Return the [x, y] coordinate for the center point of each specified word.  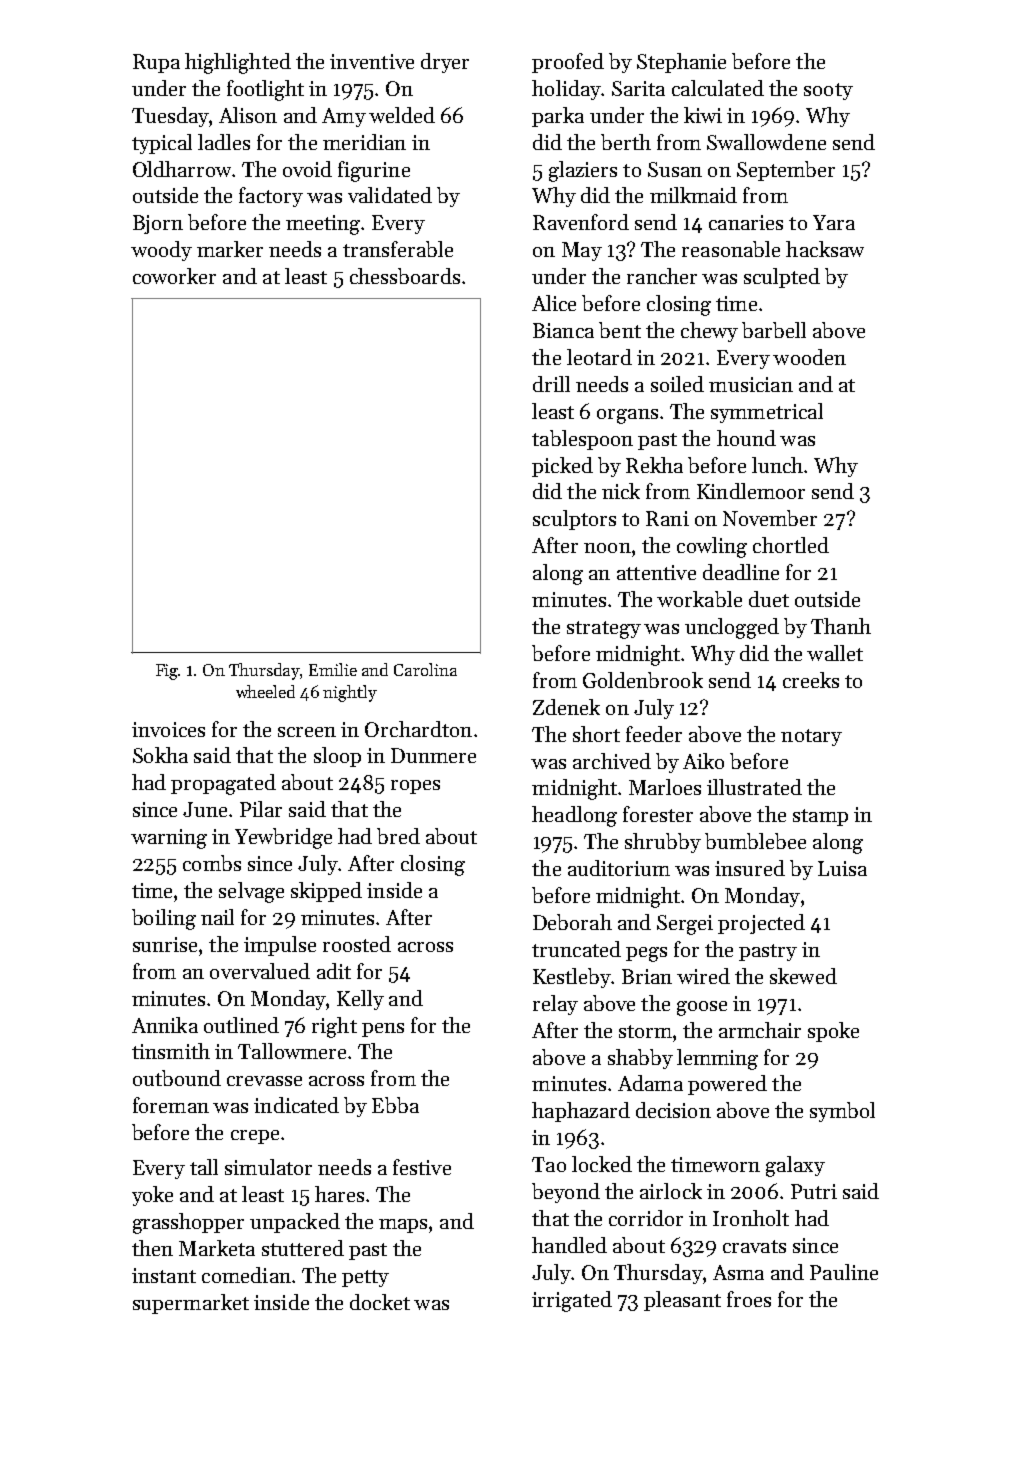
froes [749, 1299]
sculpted [782, 278]
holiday [566, 90]
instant [164, 1275]
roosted [357, 944]
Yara [834, 222]
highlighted [238, 63]
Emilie [333, 669]
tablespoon [582, 440]
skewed [803, 976]
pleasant [682, 1301]
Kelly [360, 1000]
